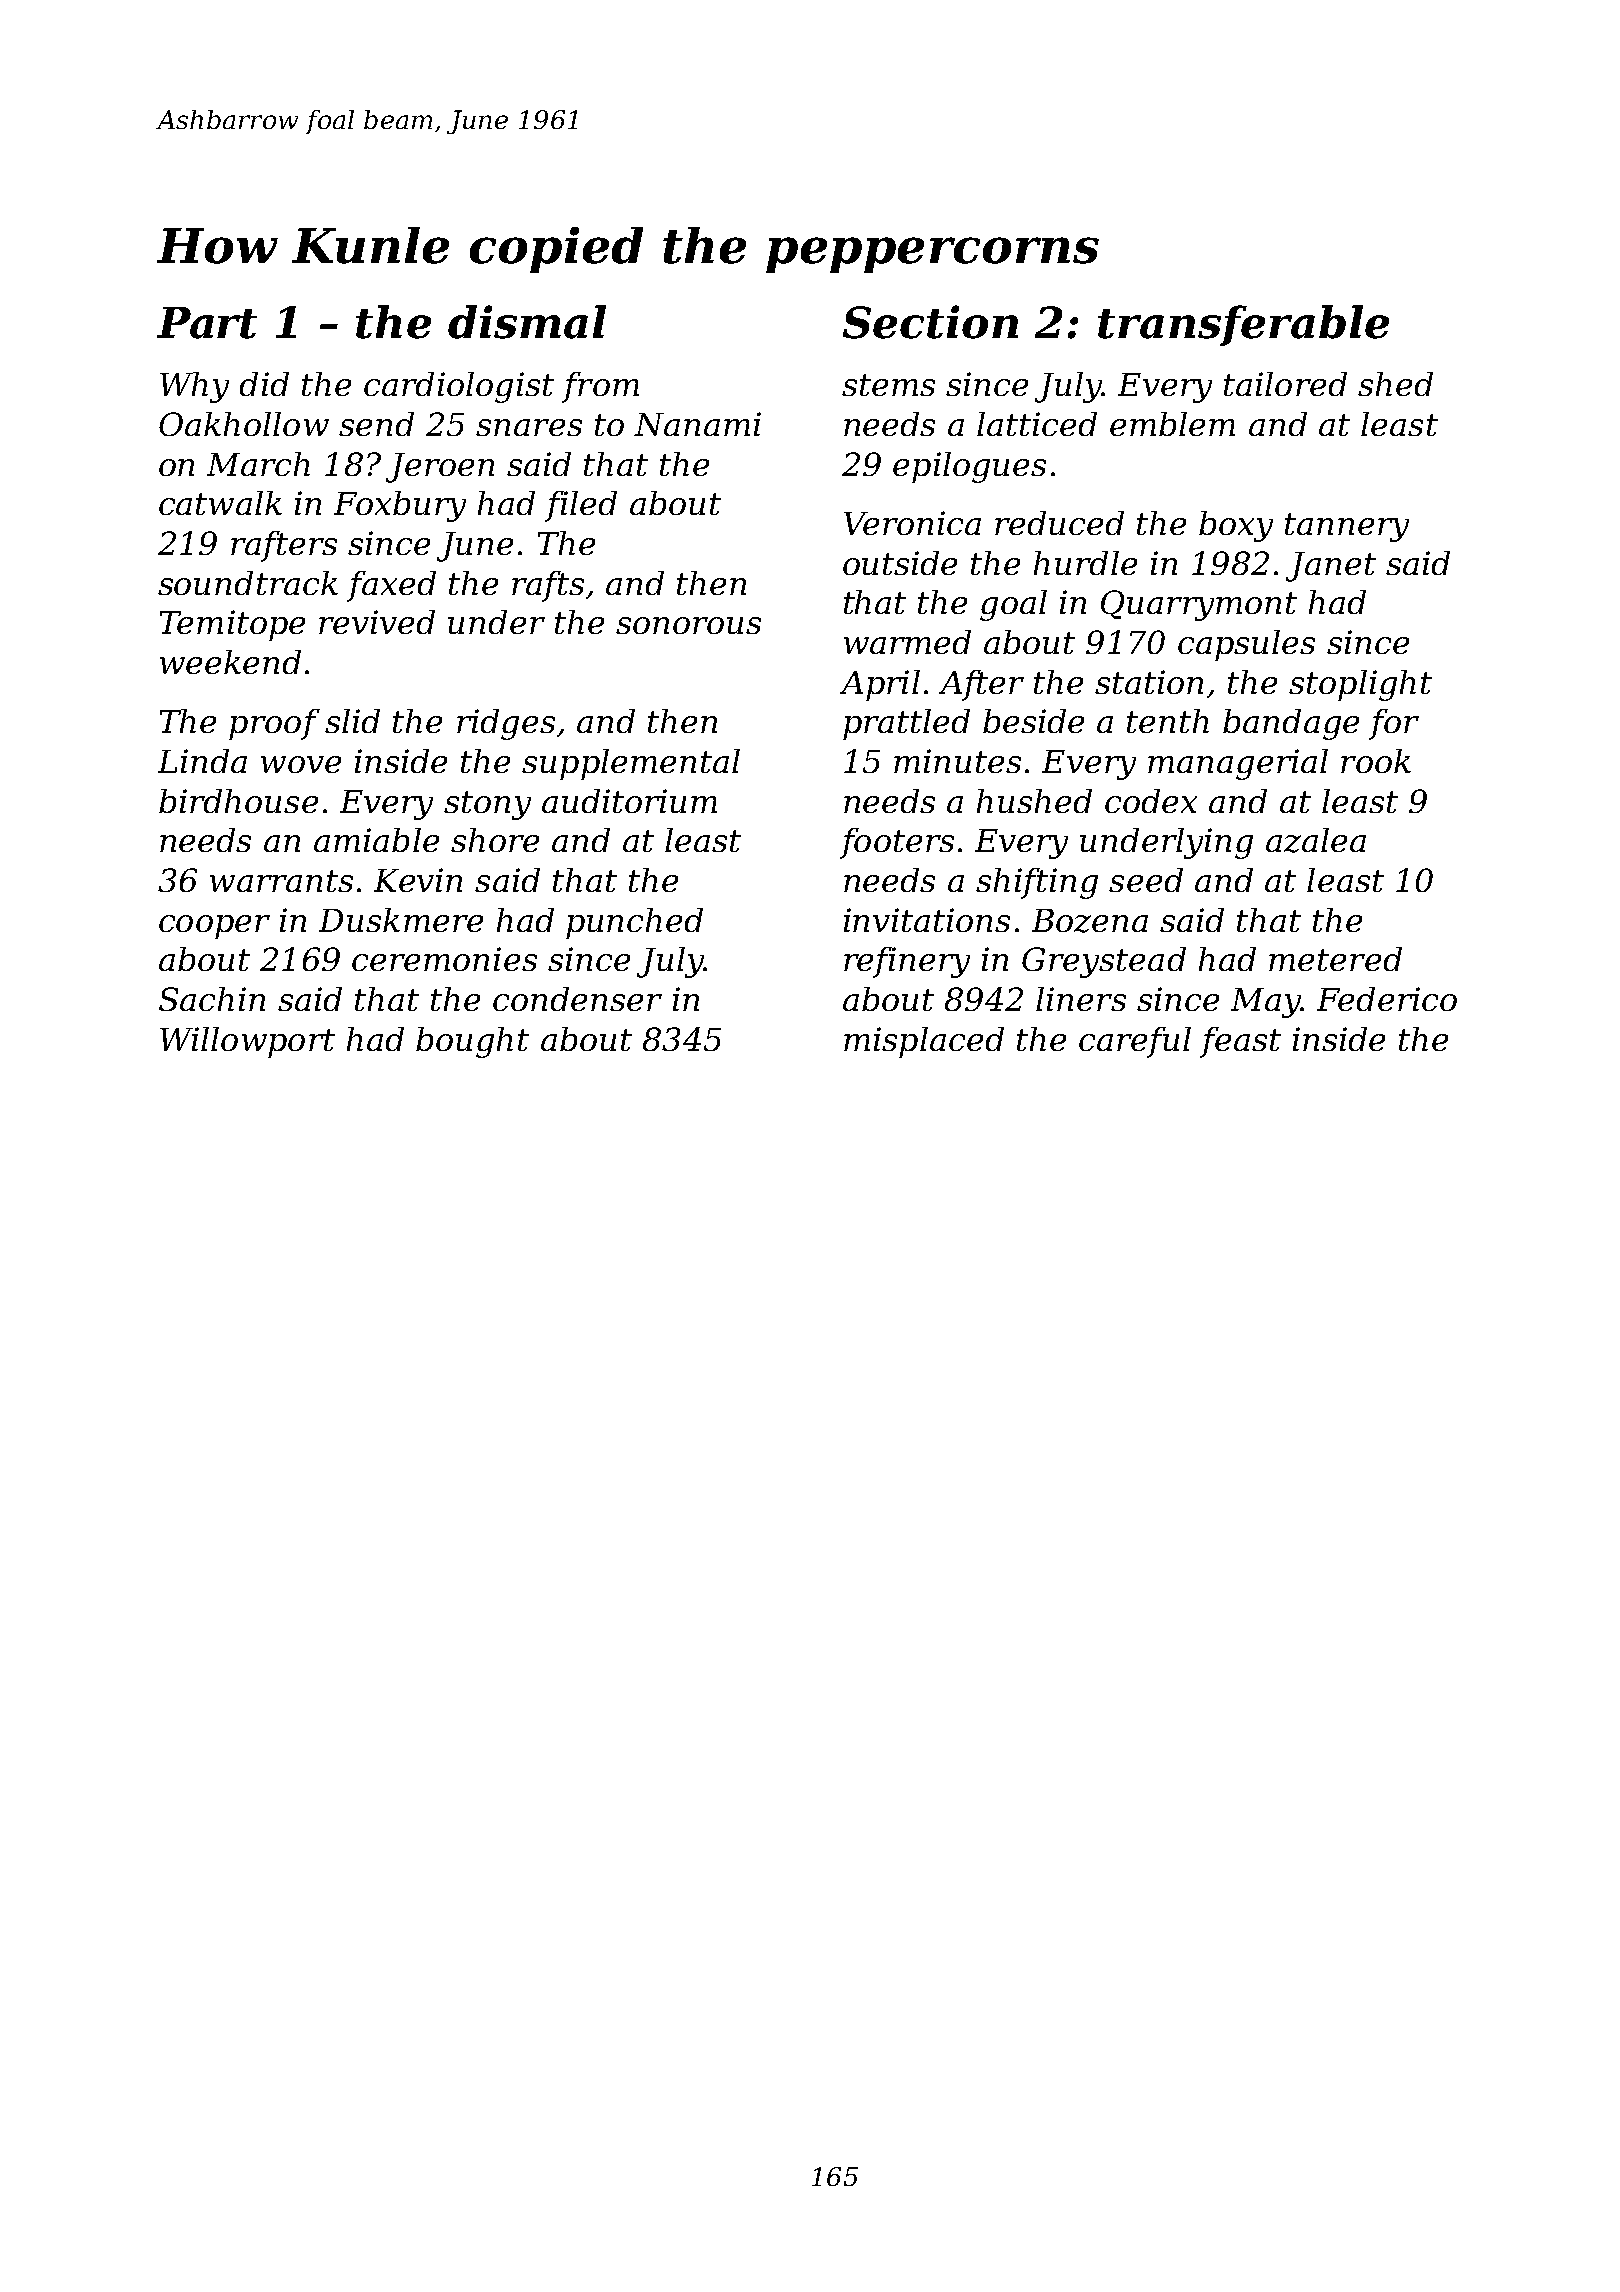 The image size is (1620, 2292). I want to click on warmed, so click(907, 642).
